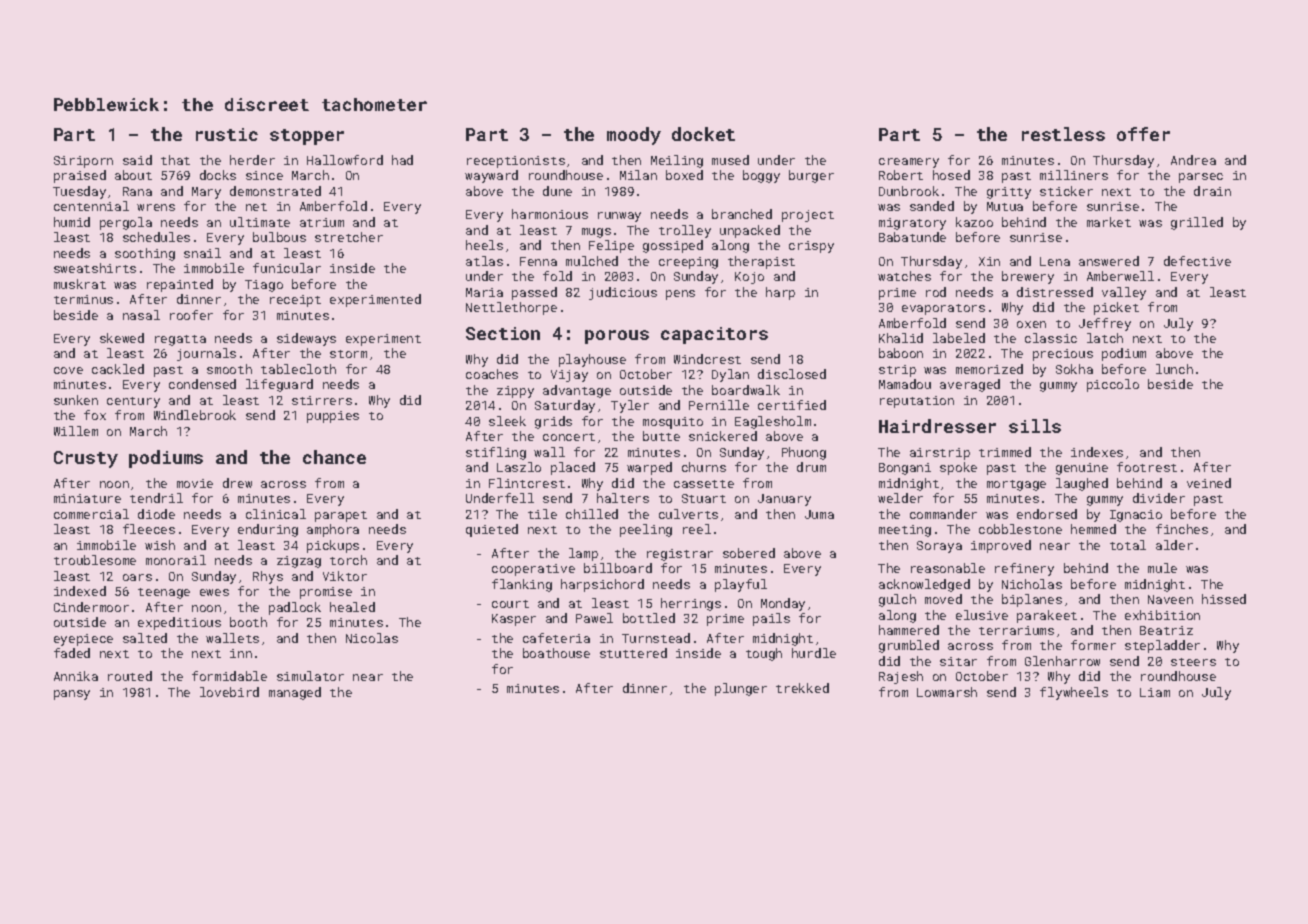  I want to click on picket, so click(1116, 308).
